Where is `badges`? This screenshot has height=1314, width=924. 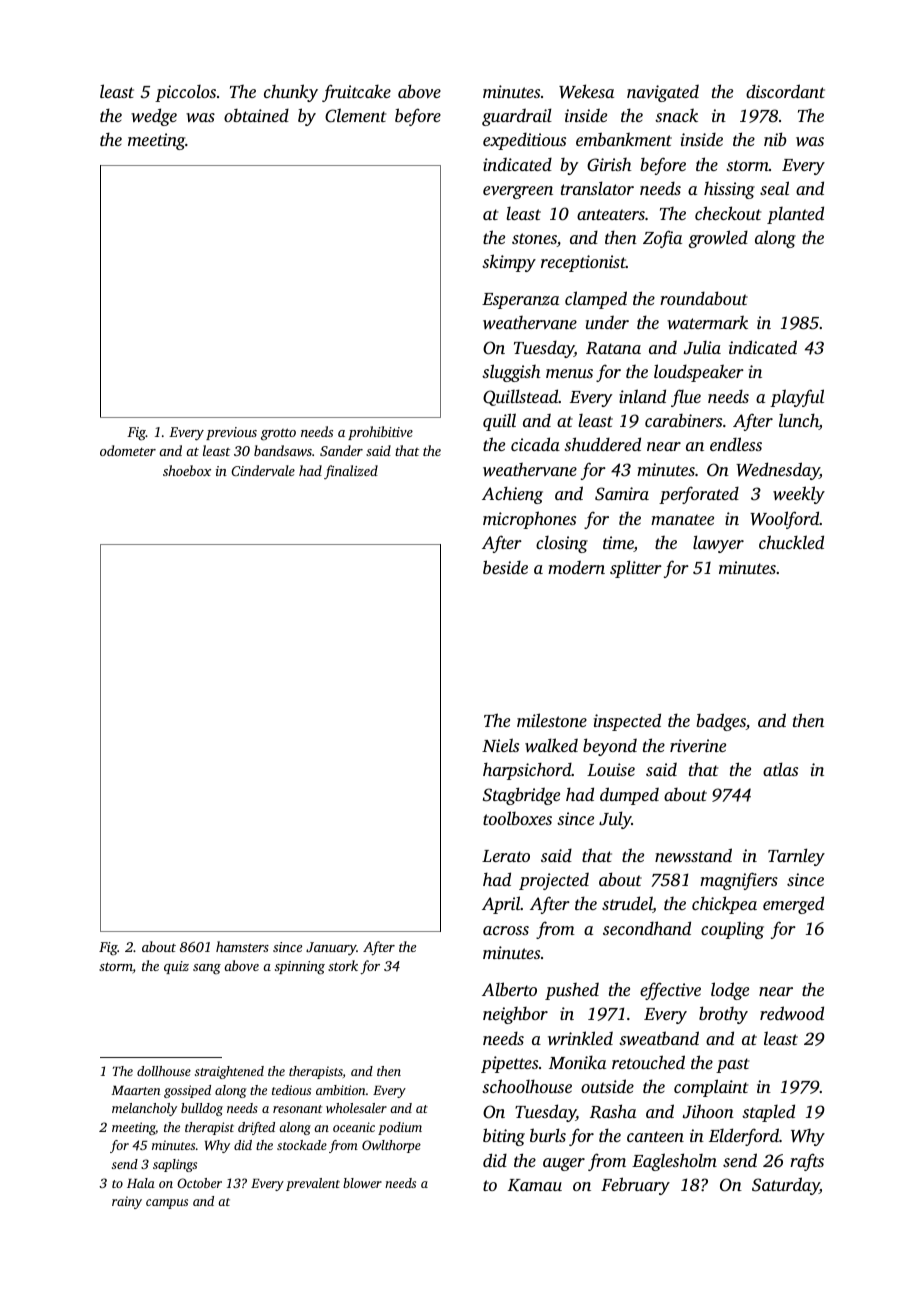 badges is located at coordinates (721, 722).
